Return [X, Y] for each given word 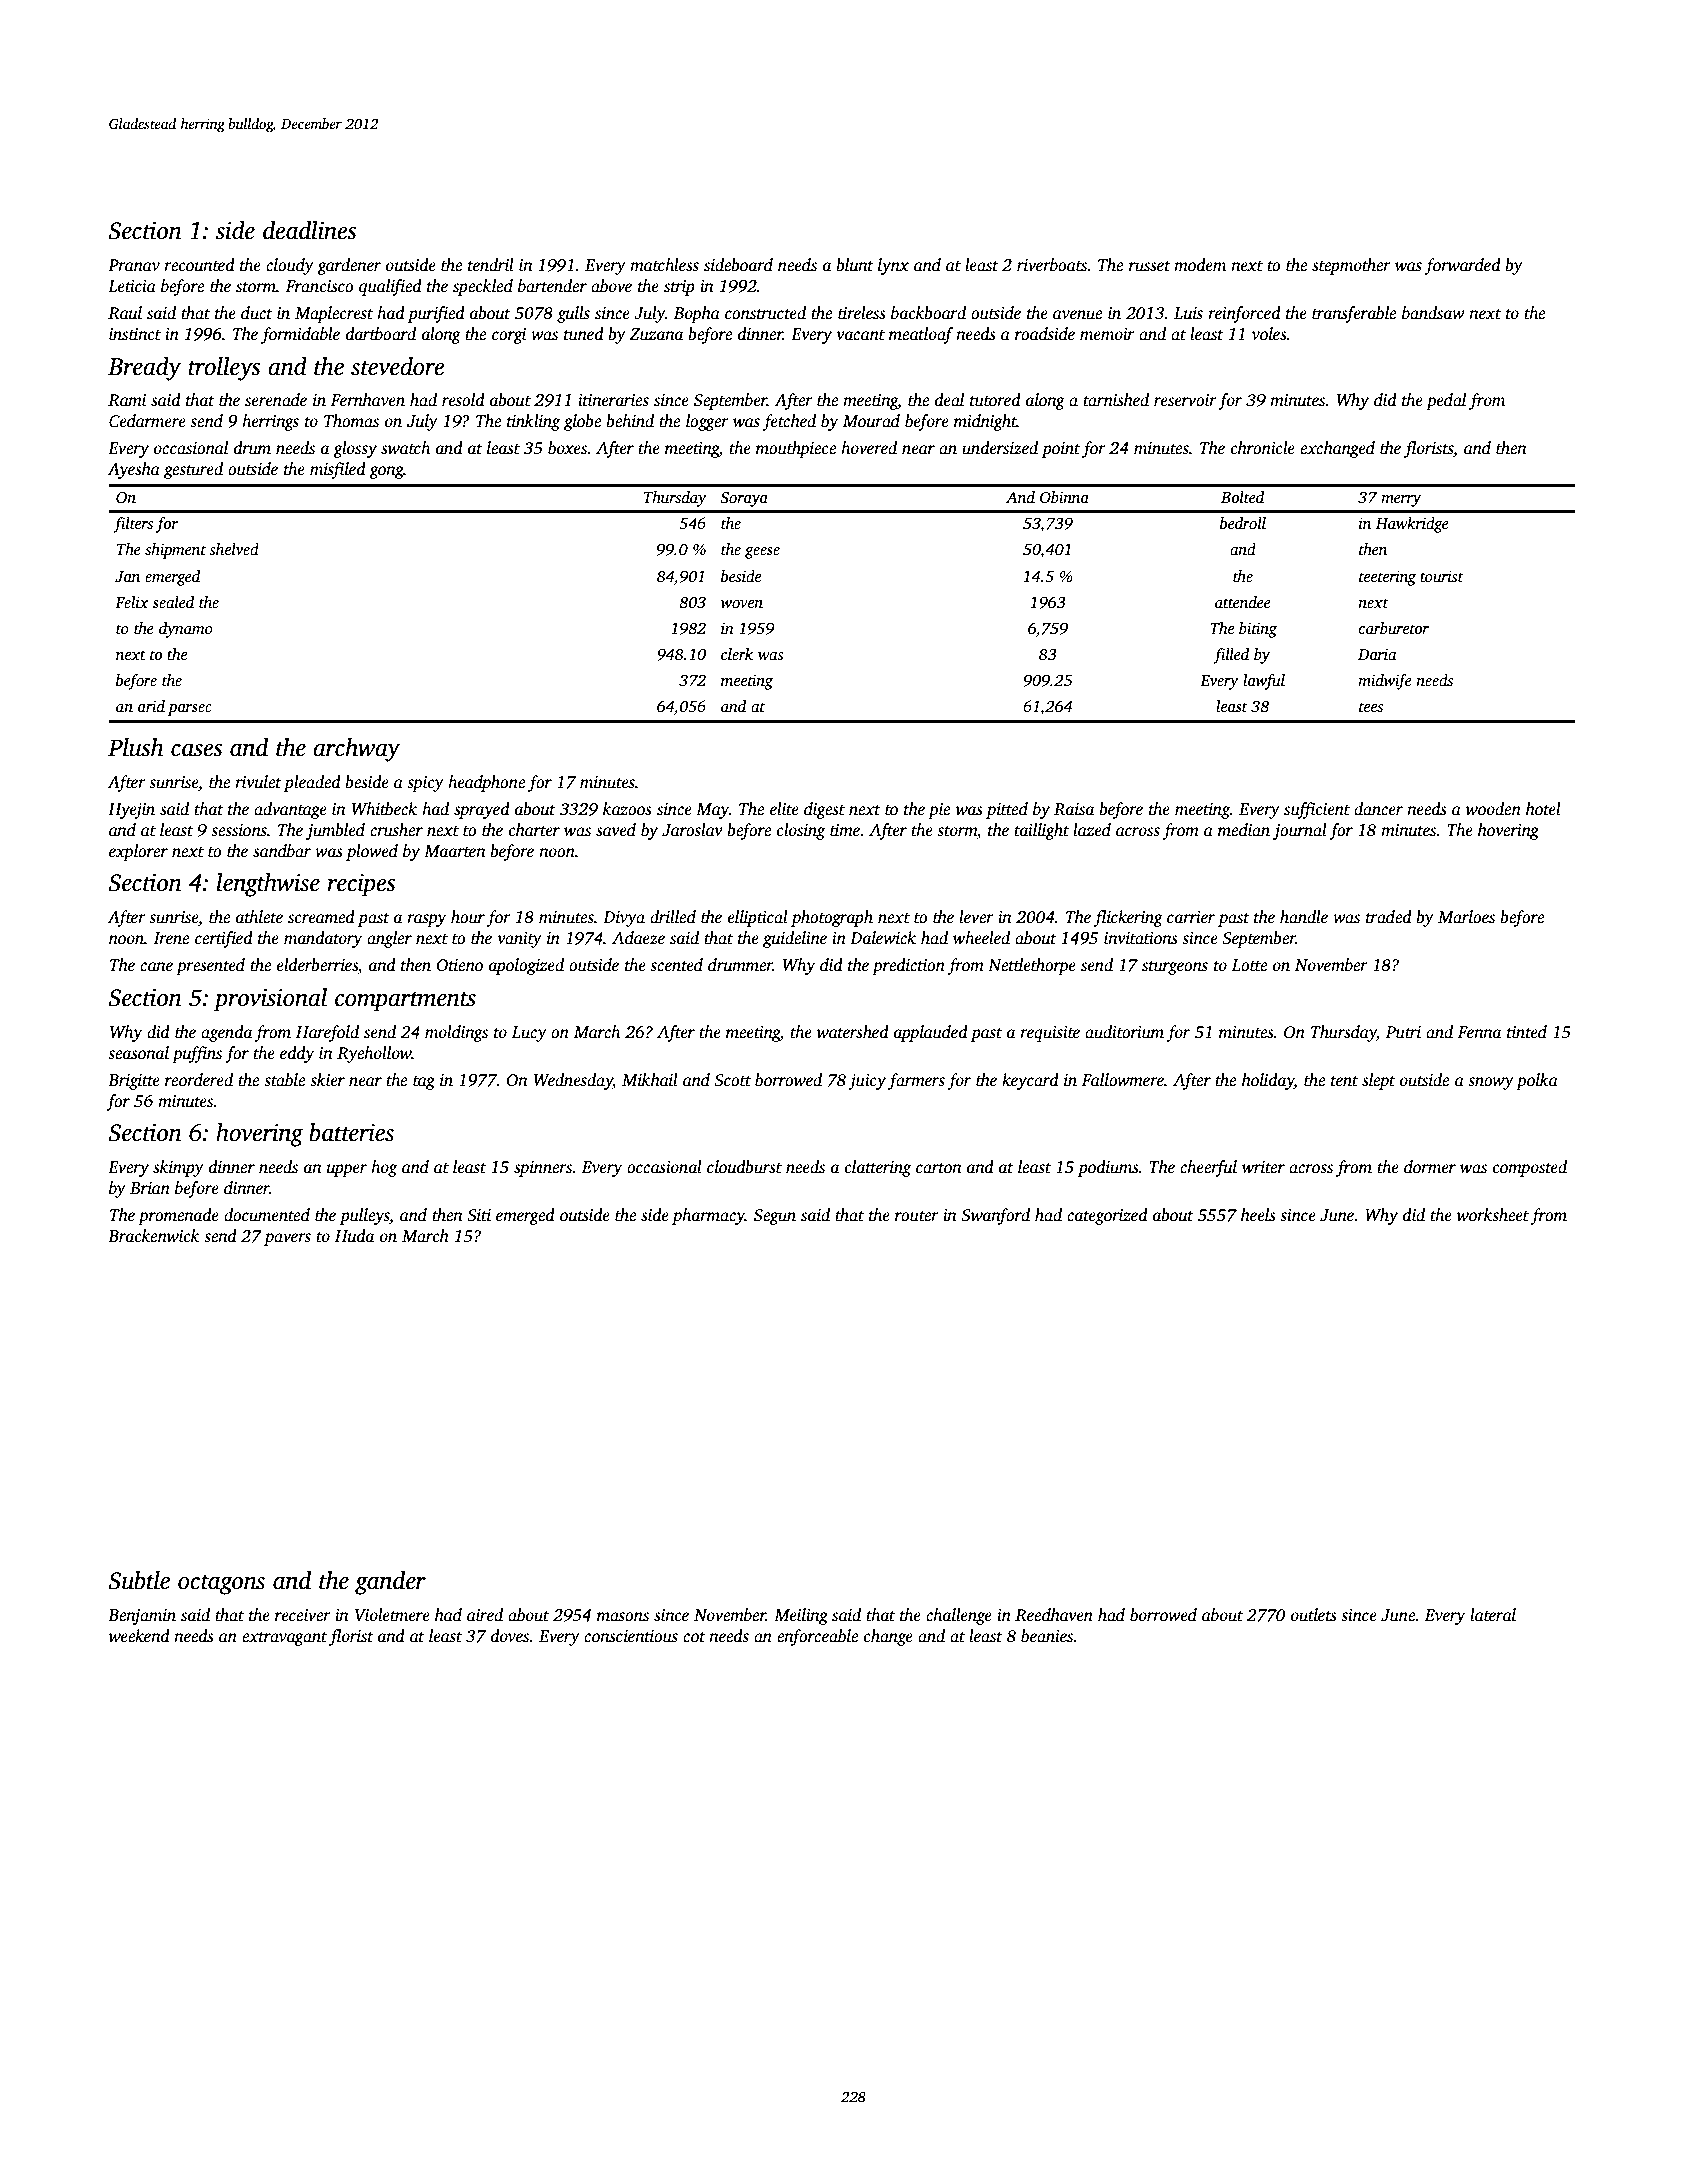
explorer [138, 852]
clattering [878, 1168]
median [1244, 830]
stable [284, 1080]
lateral [1493, 1615]
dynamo [186, 630]
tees [1371, 707]
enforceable [817, 1637]
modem [1200, 264]
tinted [1527, 1032]
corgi [509, 336]
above [611, 285]
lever [976, 917]
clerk [737, 654]
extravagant [284, 1639]
